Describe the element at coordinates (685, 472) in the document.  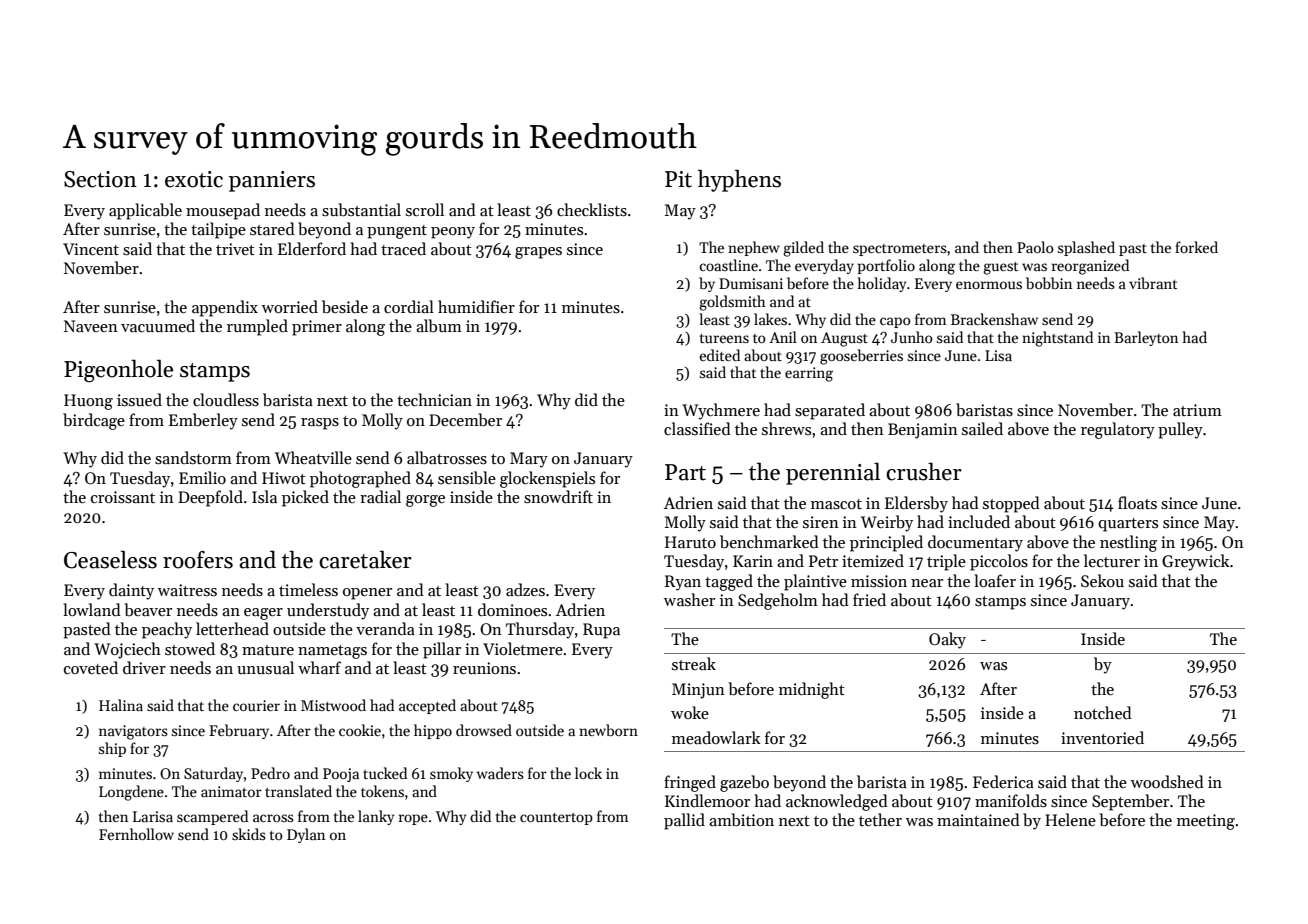
I see `Part` at that location.
